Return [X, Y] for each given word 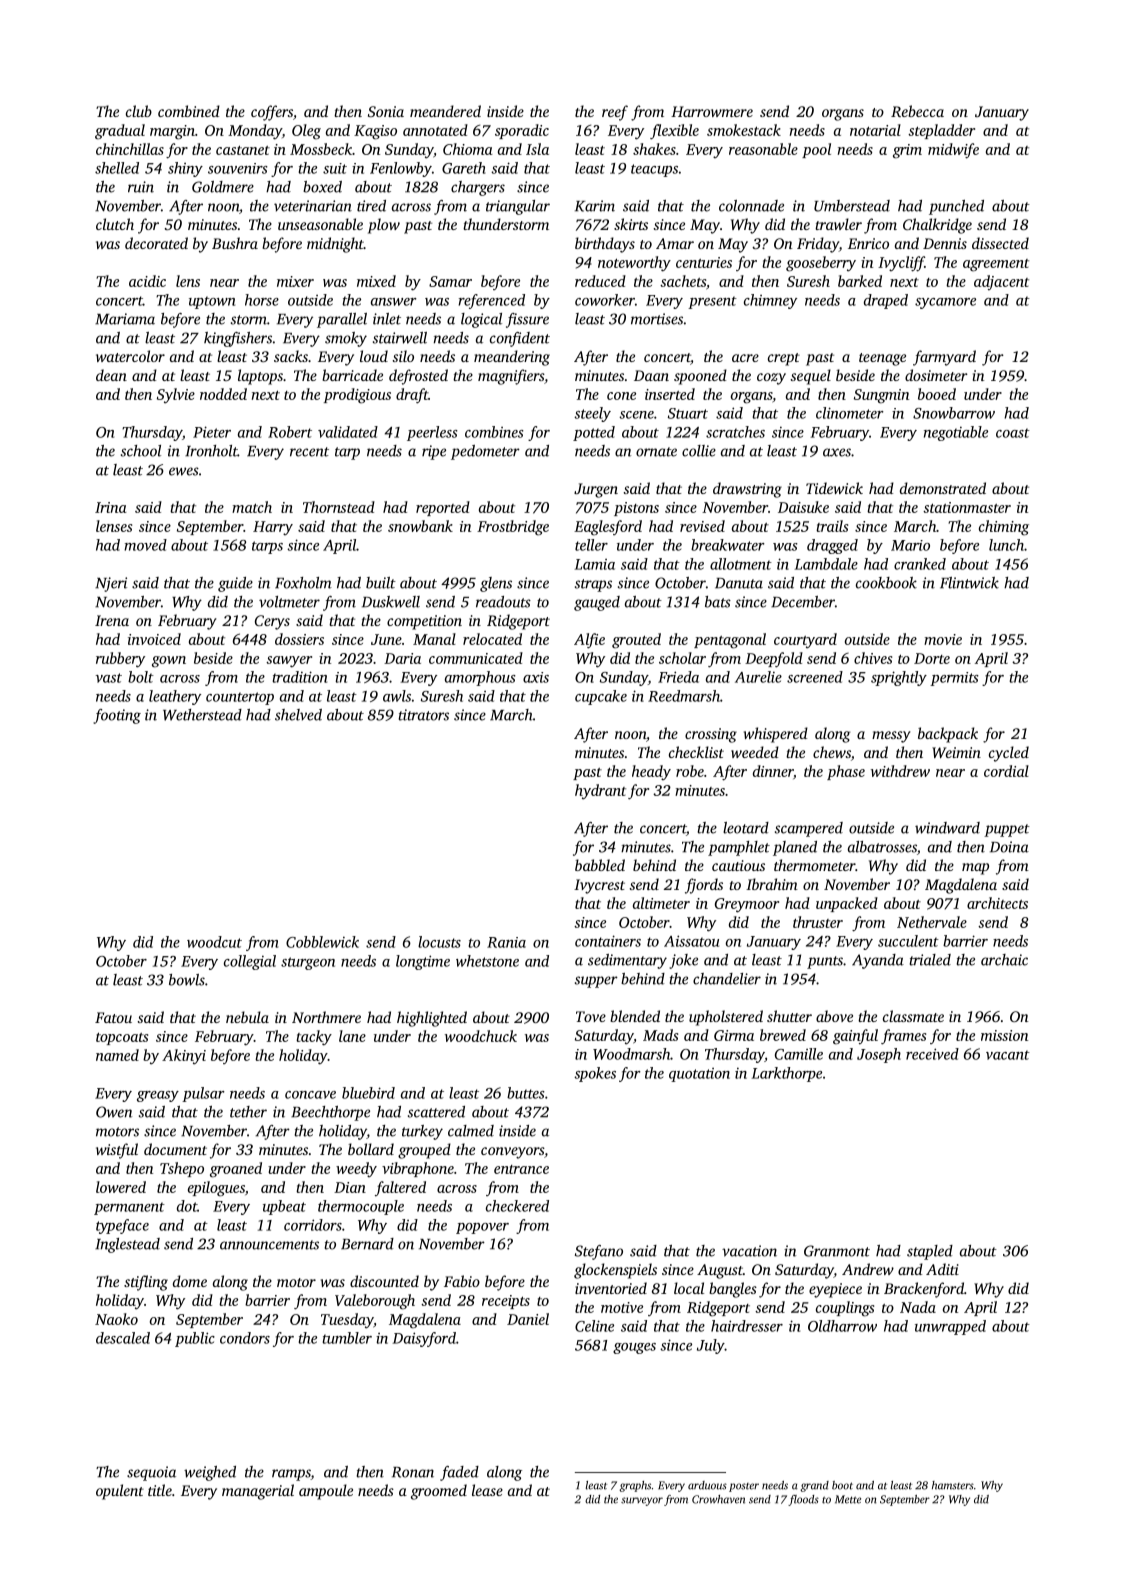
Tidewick [834, 488]
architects [997, 903]
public [195, 1339]
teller [591, 545]
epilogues [216, 1189]
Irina [111, 507]
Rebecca [917, 111]
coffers [272, 113]
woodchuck [481, 1036]
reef [615, 113]
